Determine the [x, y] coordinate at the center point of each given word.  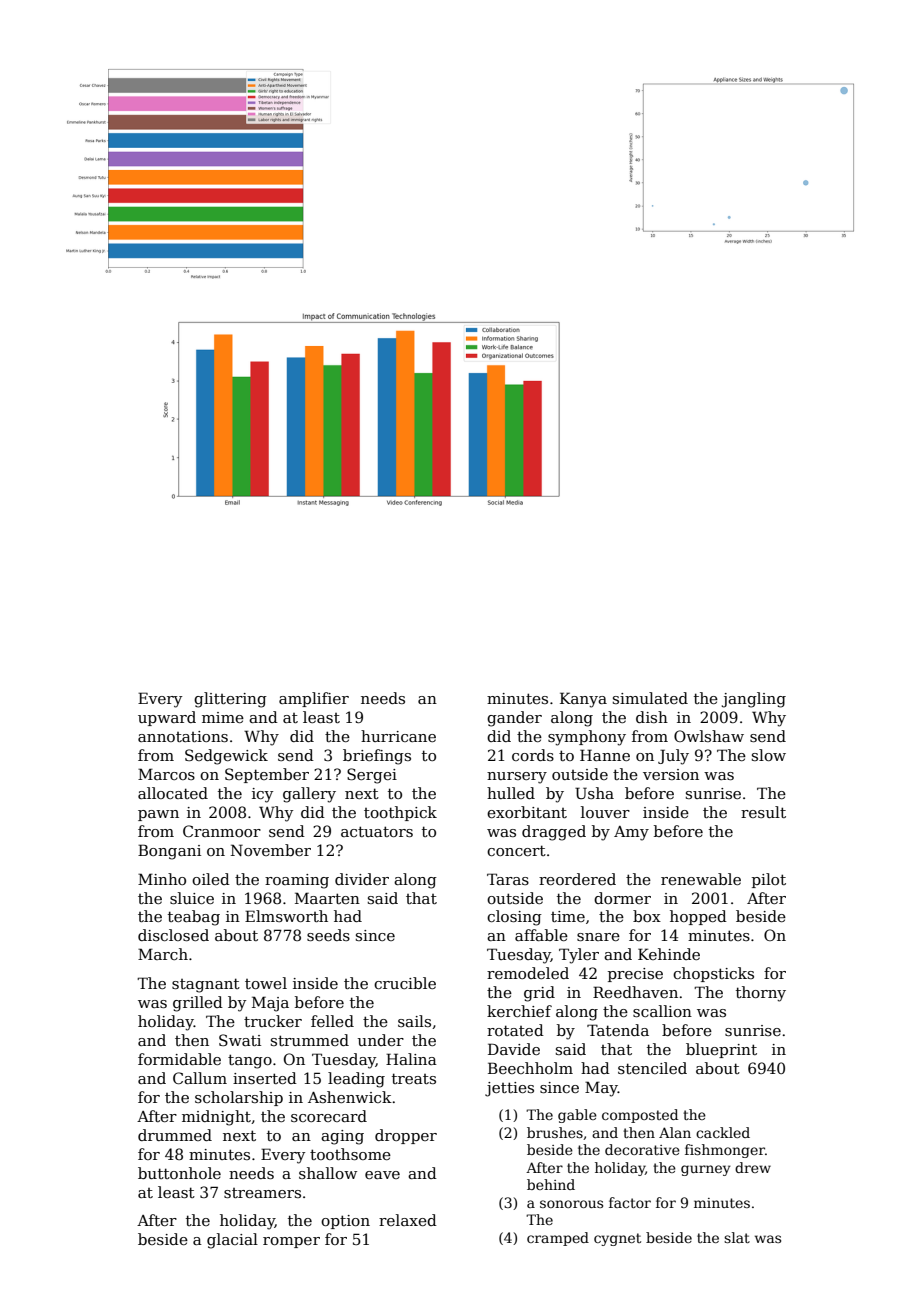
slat [737, 1237]
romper [291, 1242]
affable [541, 935]
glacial [232, 1241]
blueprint [721, 1050]
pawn [158, 815]
